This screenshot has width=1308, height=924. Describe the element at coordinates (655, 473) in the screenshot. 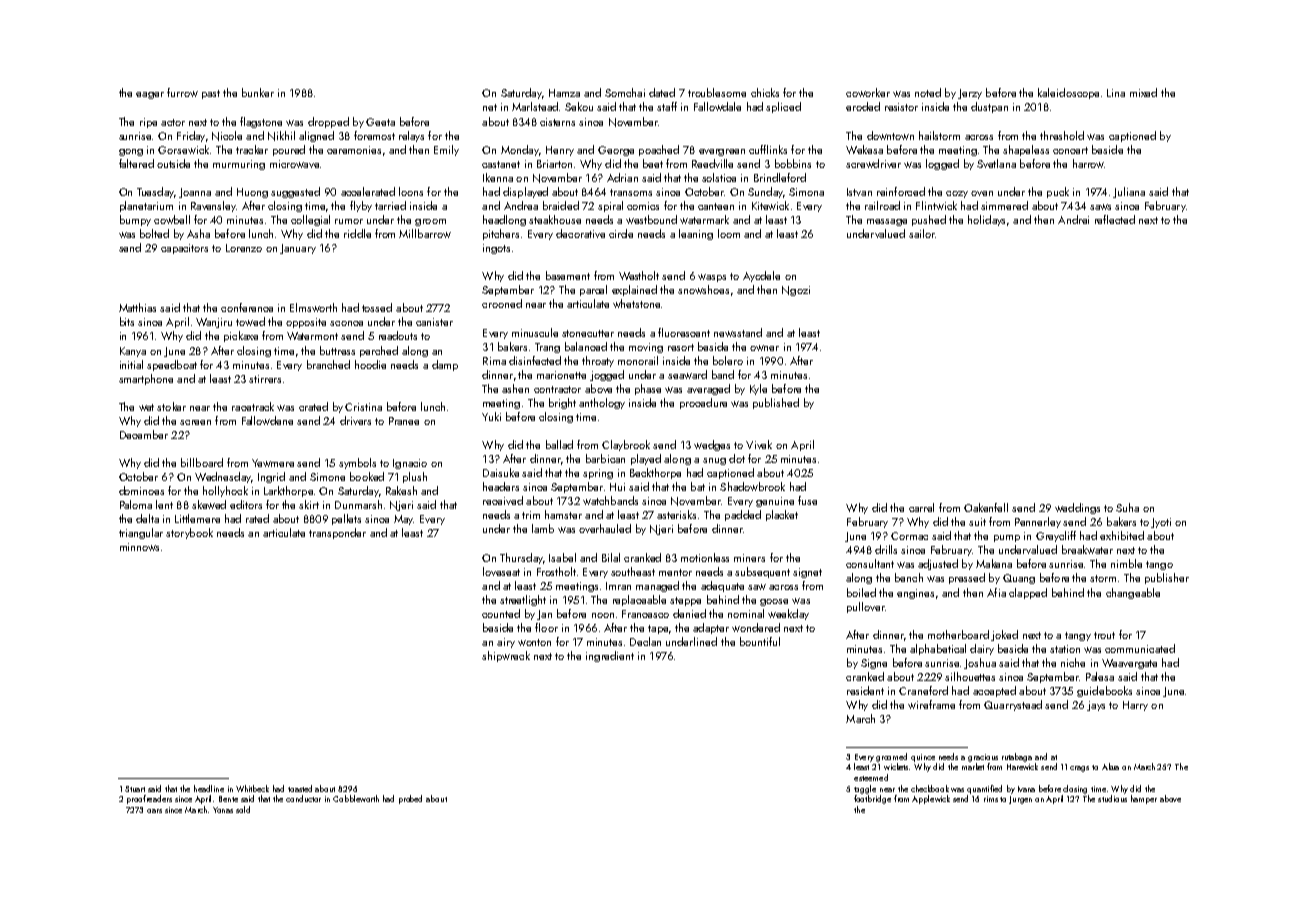

I see `Beckthorpe` at that location.
